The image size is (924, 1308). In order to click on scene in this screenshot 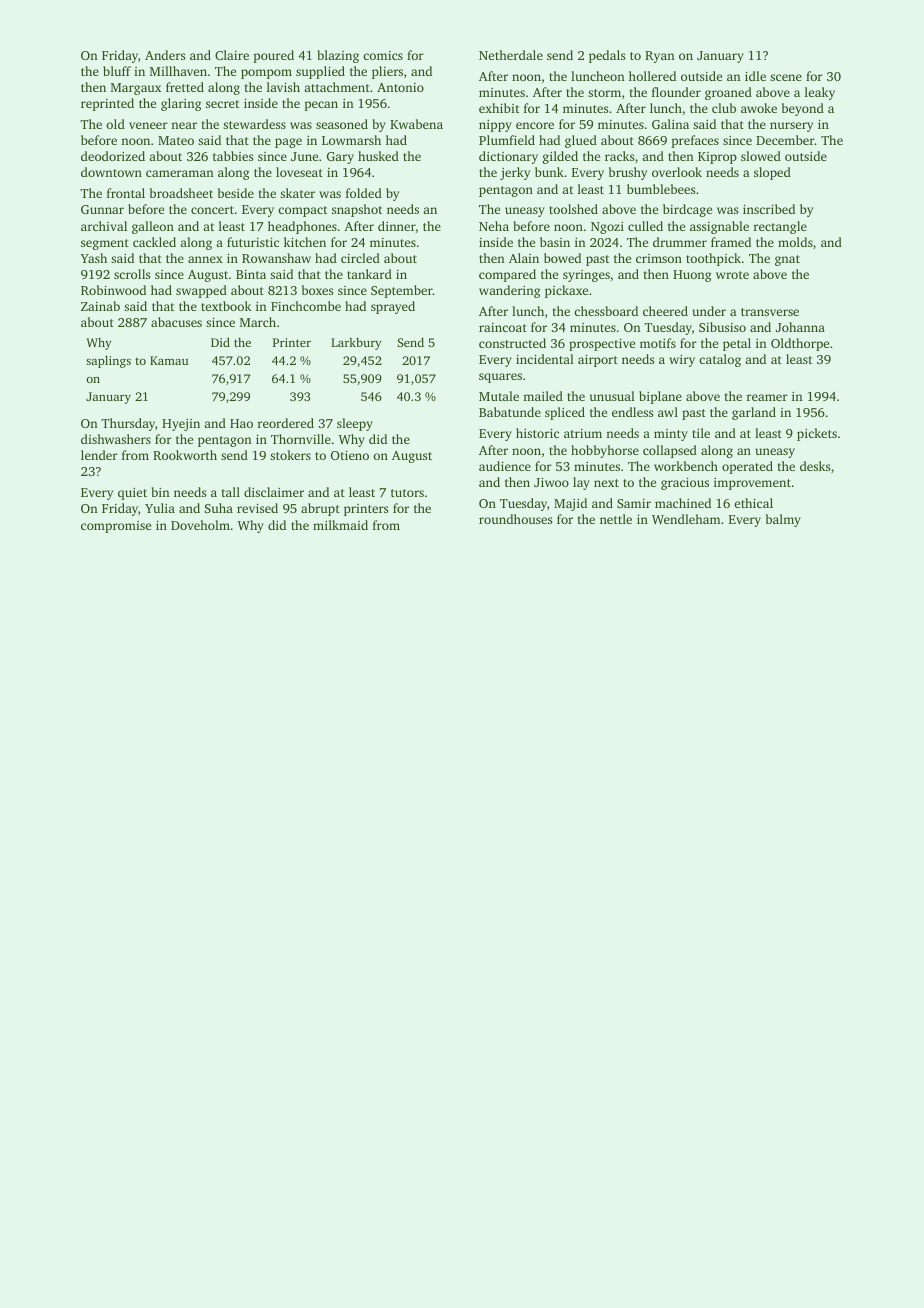, I will do `click(786, 77)`.
